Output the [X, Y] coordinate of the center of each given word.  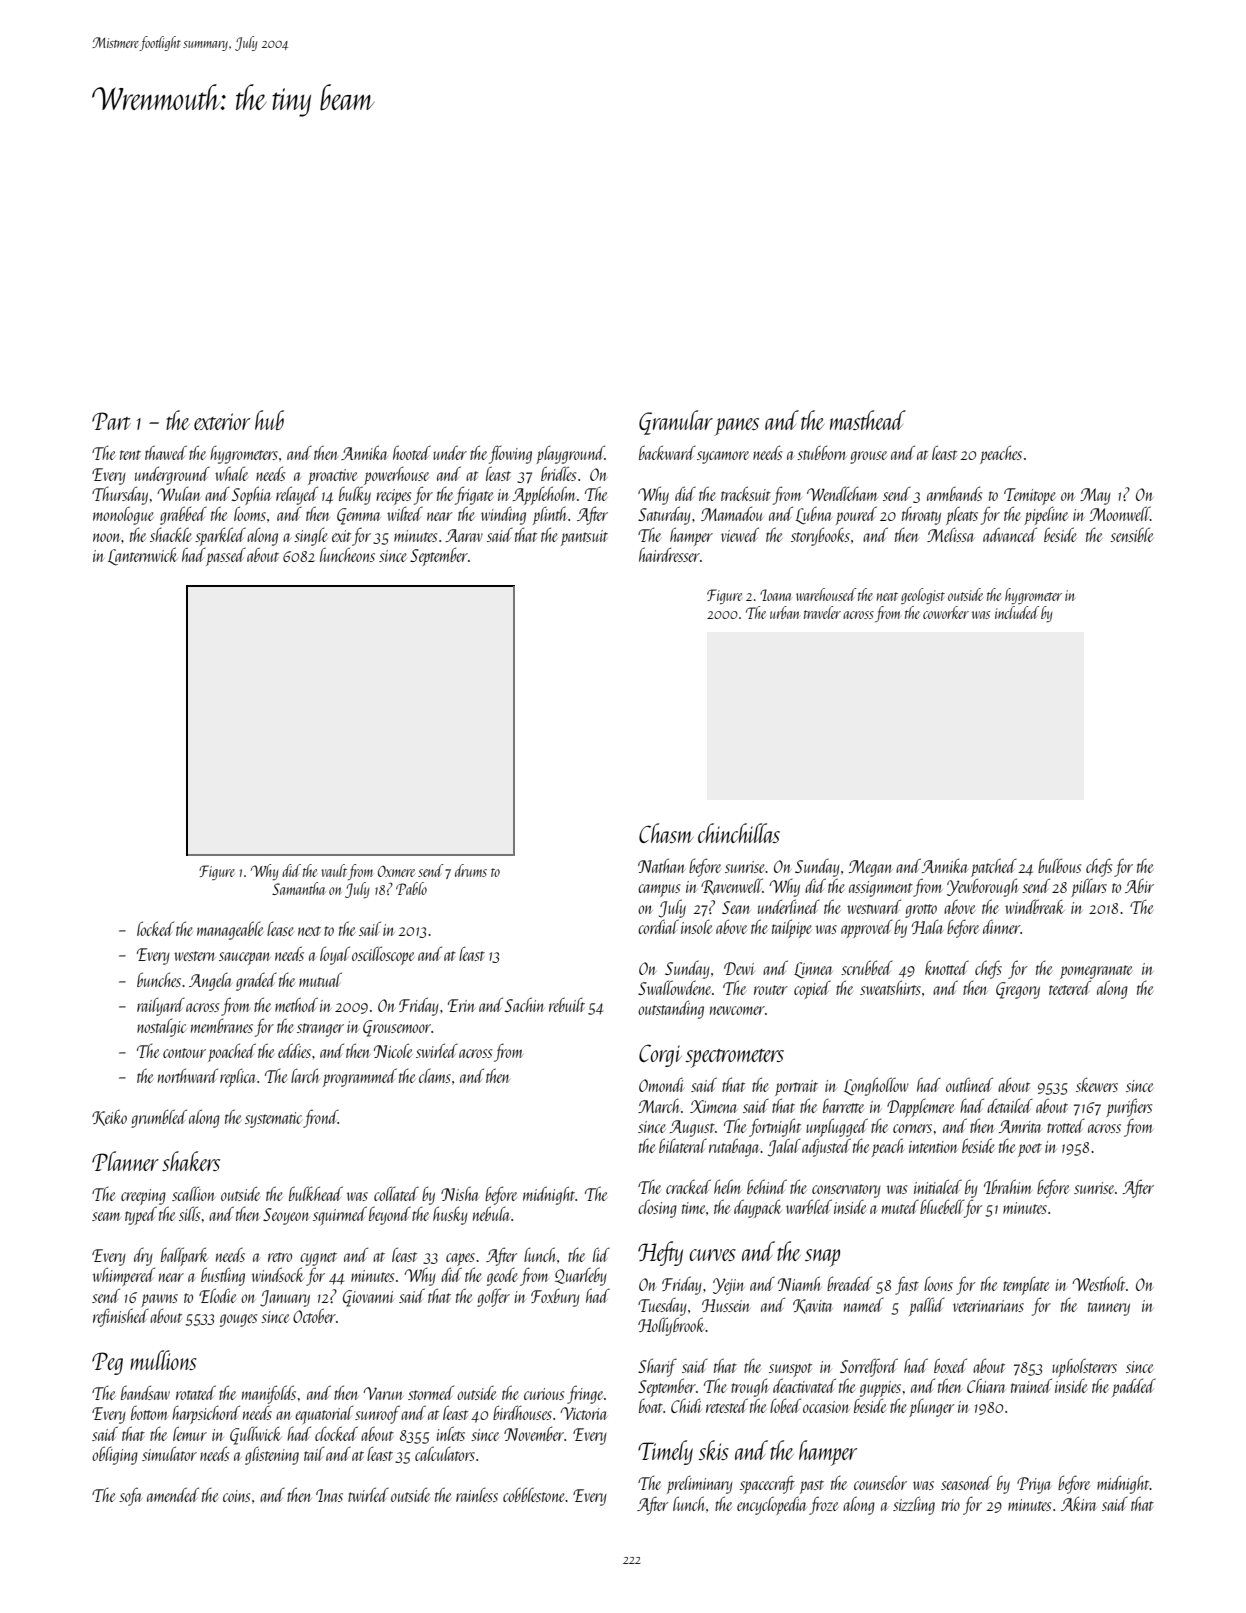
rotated [196, 1392]
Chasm [666, 833]
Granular [676, 422]
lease [280, 929]
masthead [868, 420]
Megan [871, 868]
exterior [222, 421]
